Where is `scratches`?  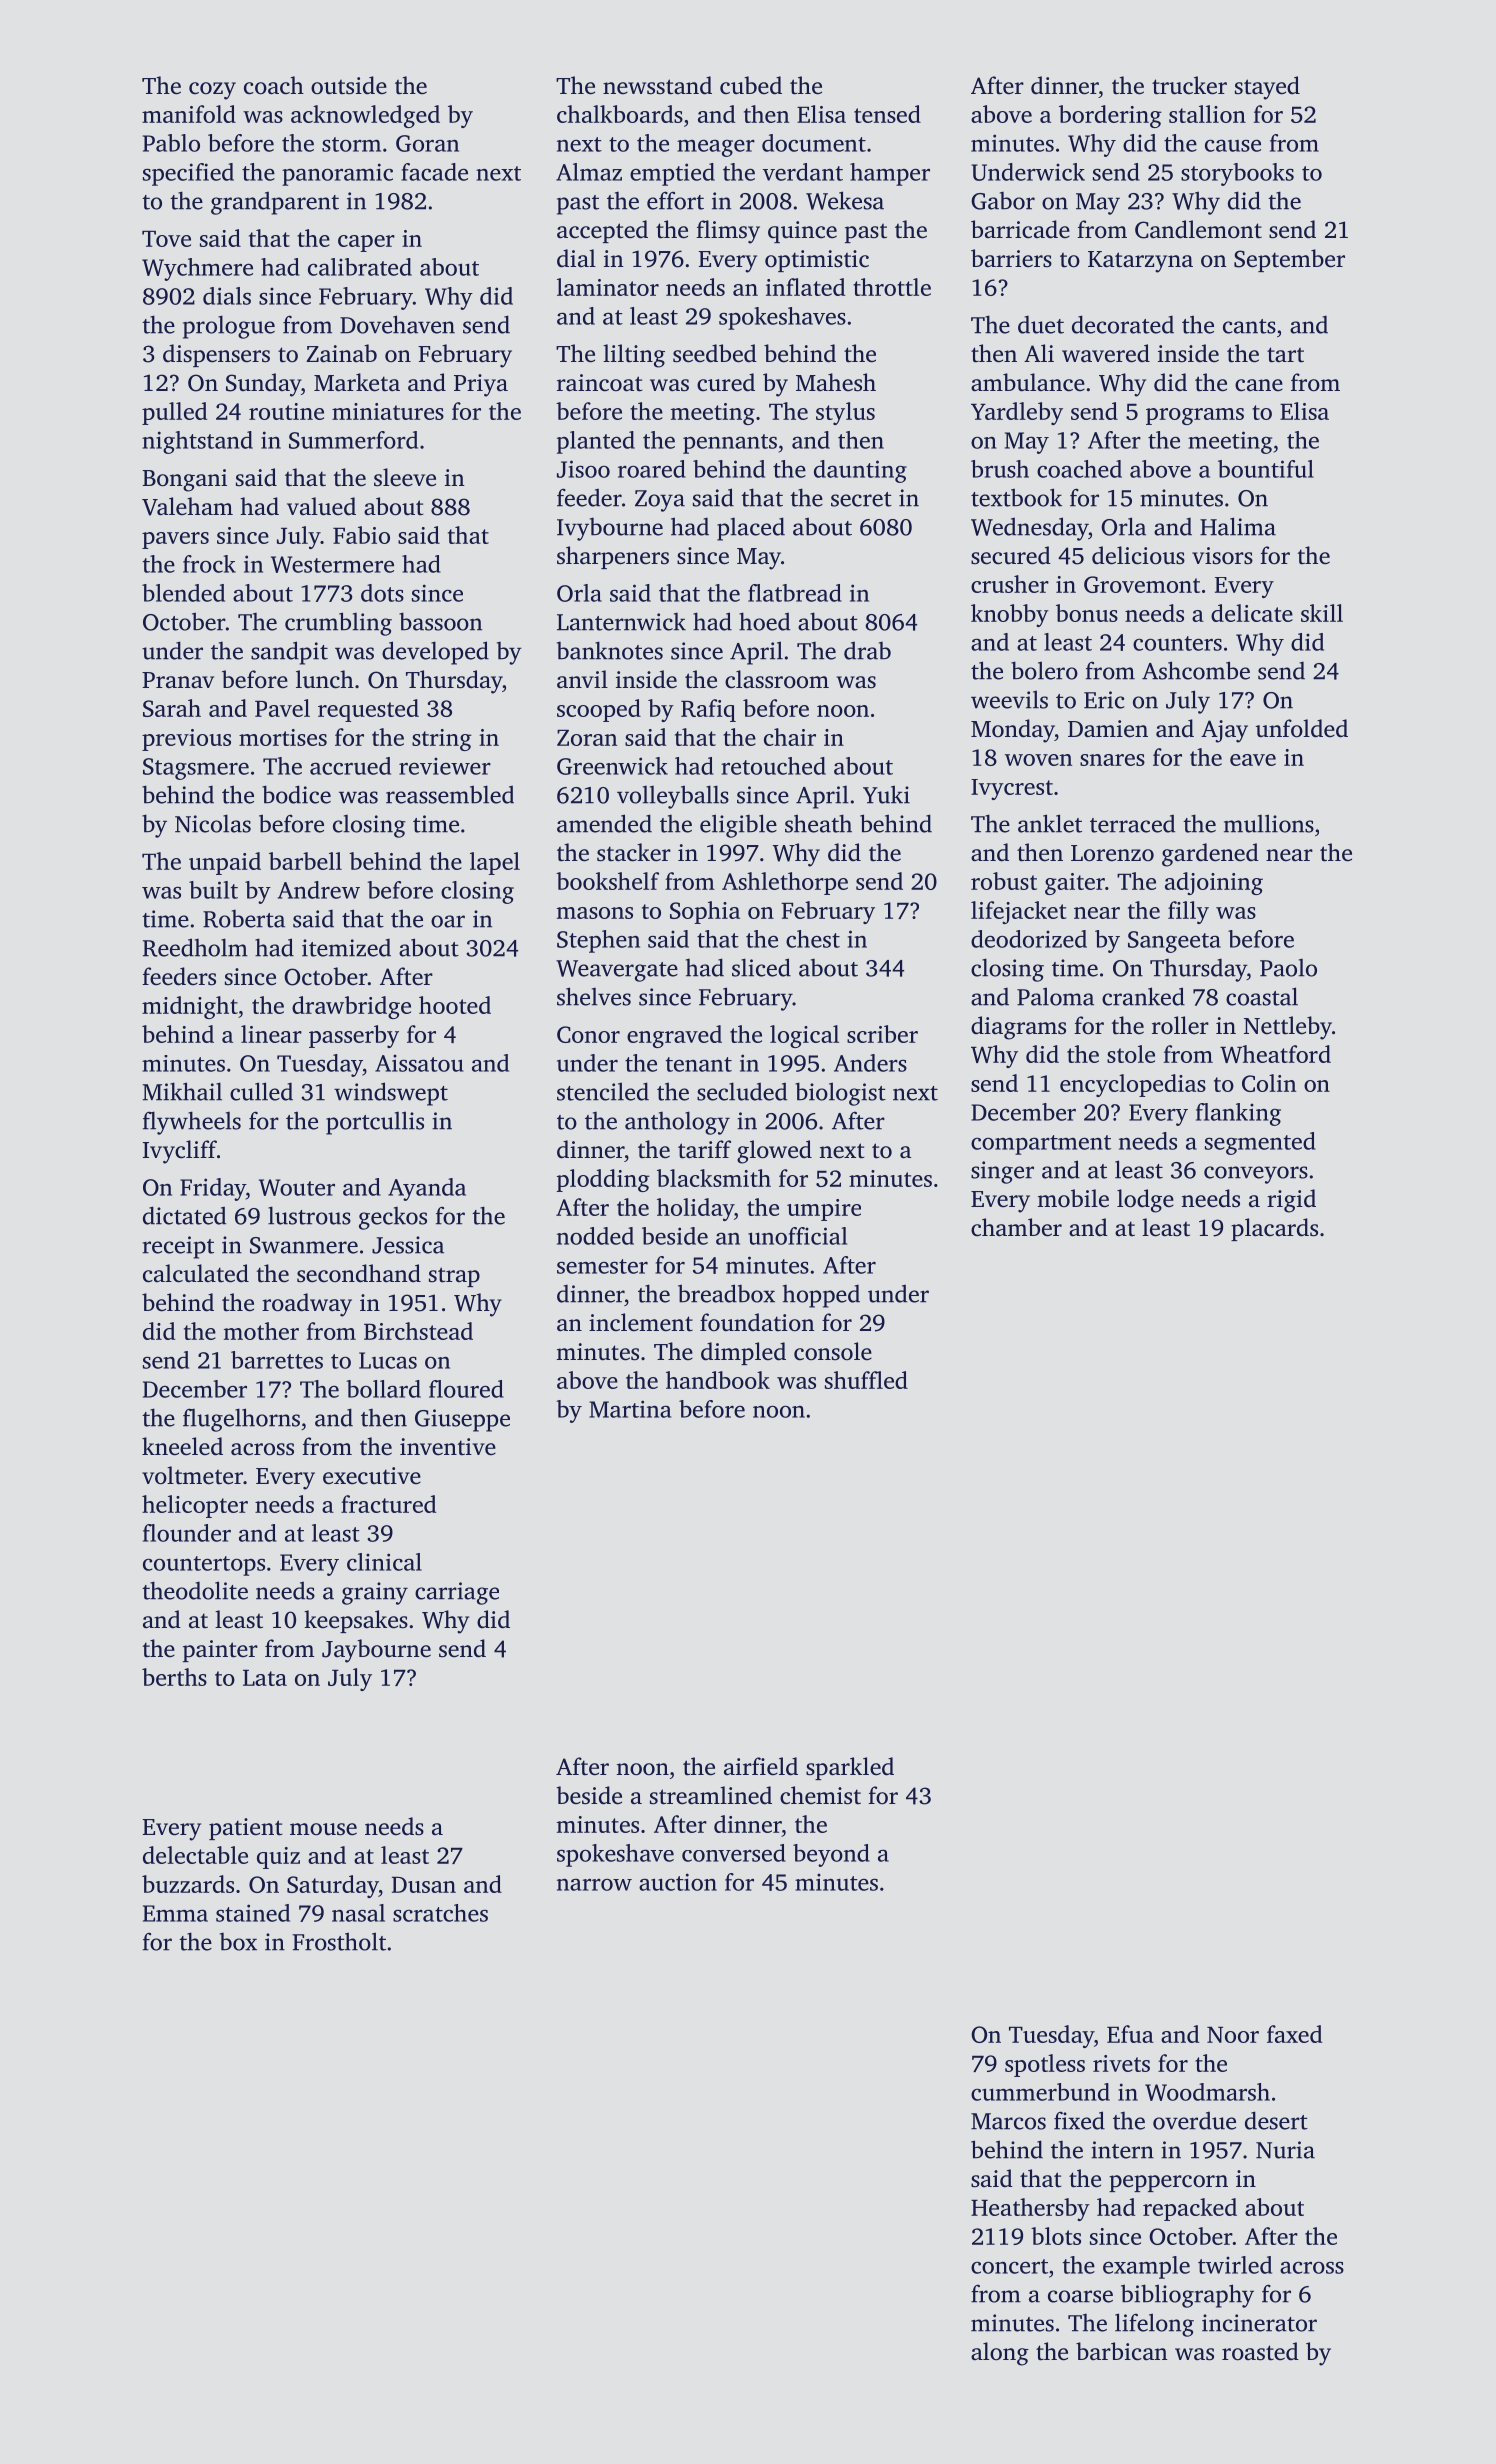 scratches is located at coordinates (440, 1913).
